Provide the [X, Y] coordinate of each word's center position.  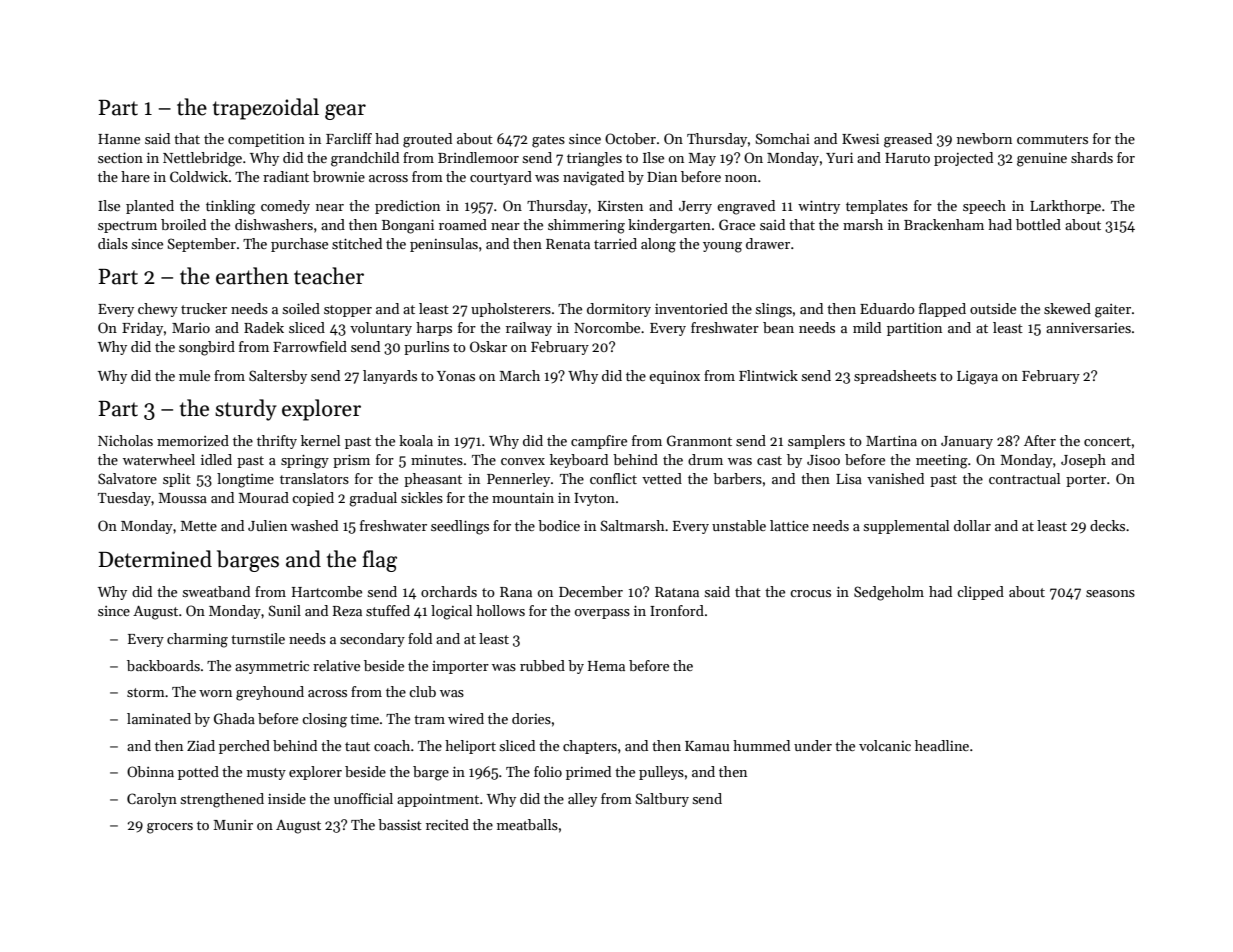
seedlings [460, 527]
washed [314, 525]
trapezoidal [266, 109]
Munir [233, 825]
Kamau [707, 746]
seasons [1110, 593]
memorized [193, 440]
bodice [559, 525]
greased [908, 140]
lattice [789, 525]
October [630, 138]
